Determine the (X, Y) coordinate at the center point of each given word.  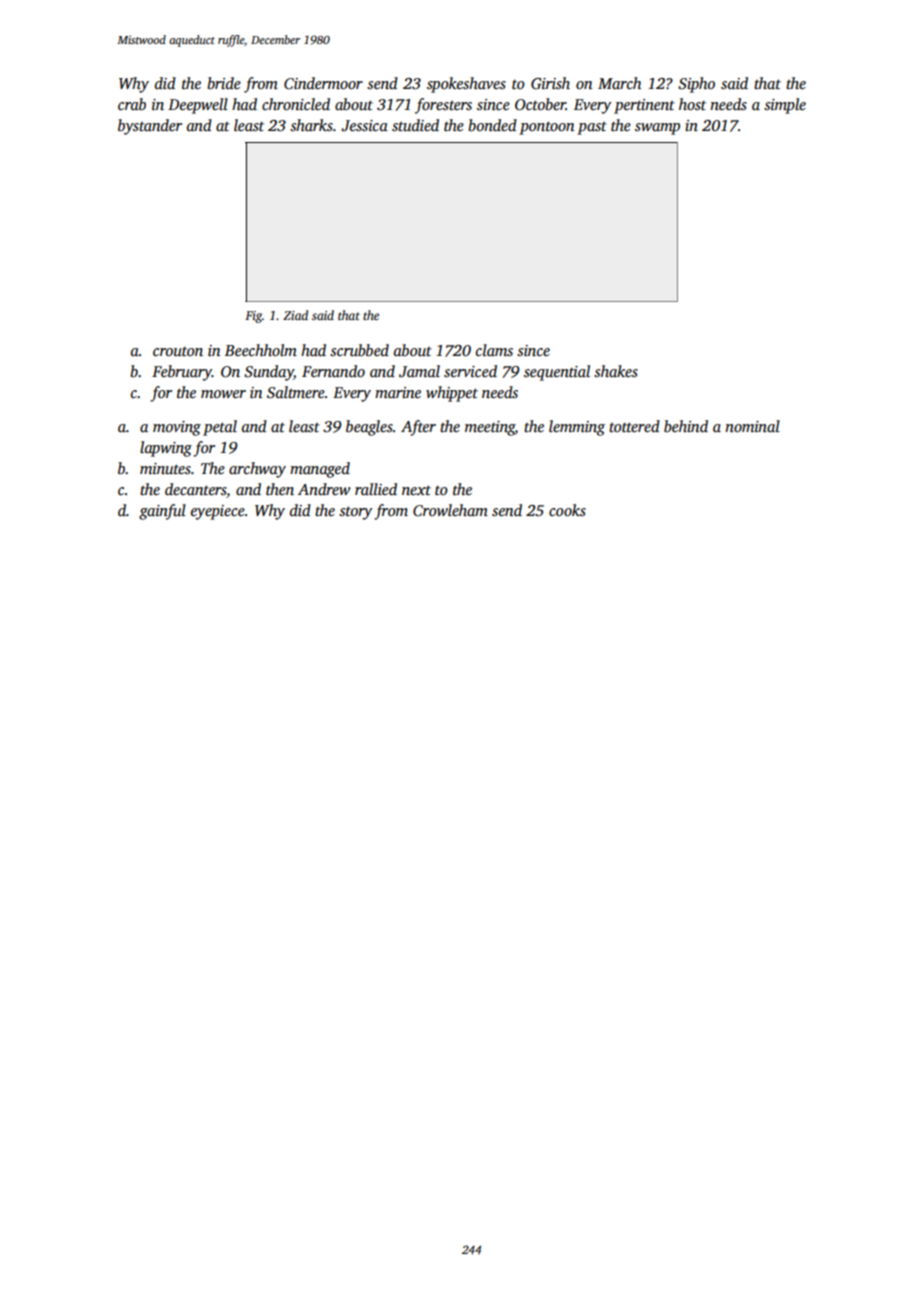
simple (785, 106)
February (182, 373)
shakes (616, 371)
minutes (165, 468)
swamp (657, 129)
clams (494, 350)
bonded (492, 125)
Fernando (333, 371)
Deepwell (198, 106)
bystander (150, 127)
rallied (376, 489)
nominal (752, 426)
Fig (253, 317)
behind (686, 426)
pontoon (547, 128)
